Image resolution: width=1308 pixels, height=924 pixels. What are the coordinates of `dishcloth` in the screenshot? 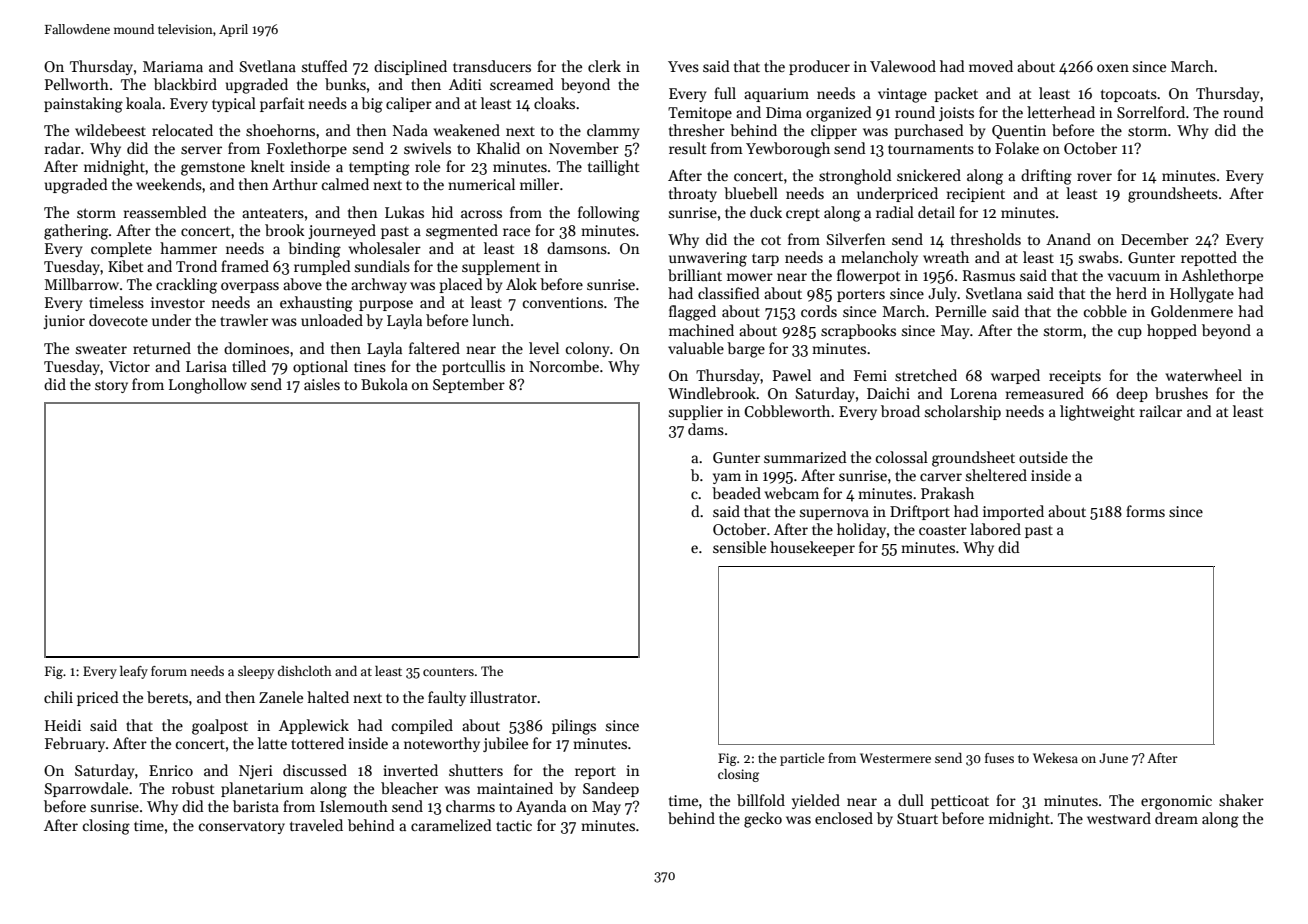 It's located at (305, 671).
